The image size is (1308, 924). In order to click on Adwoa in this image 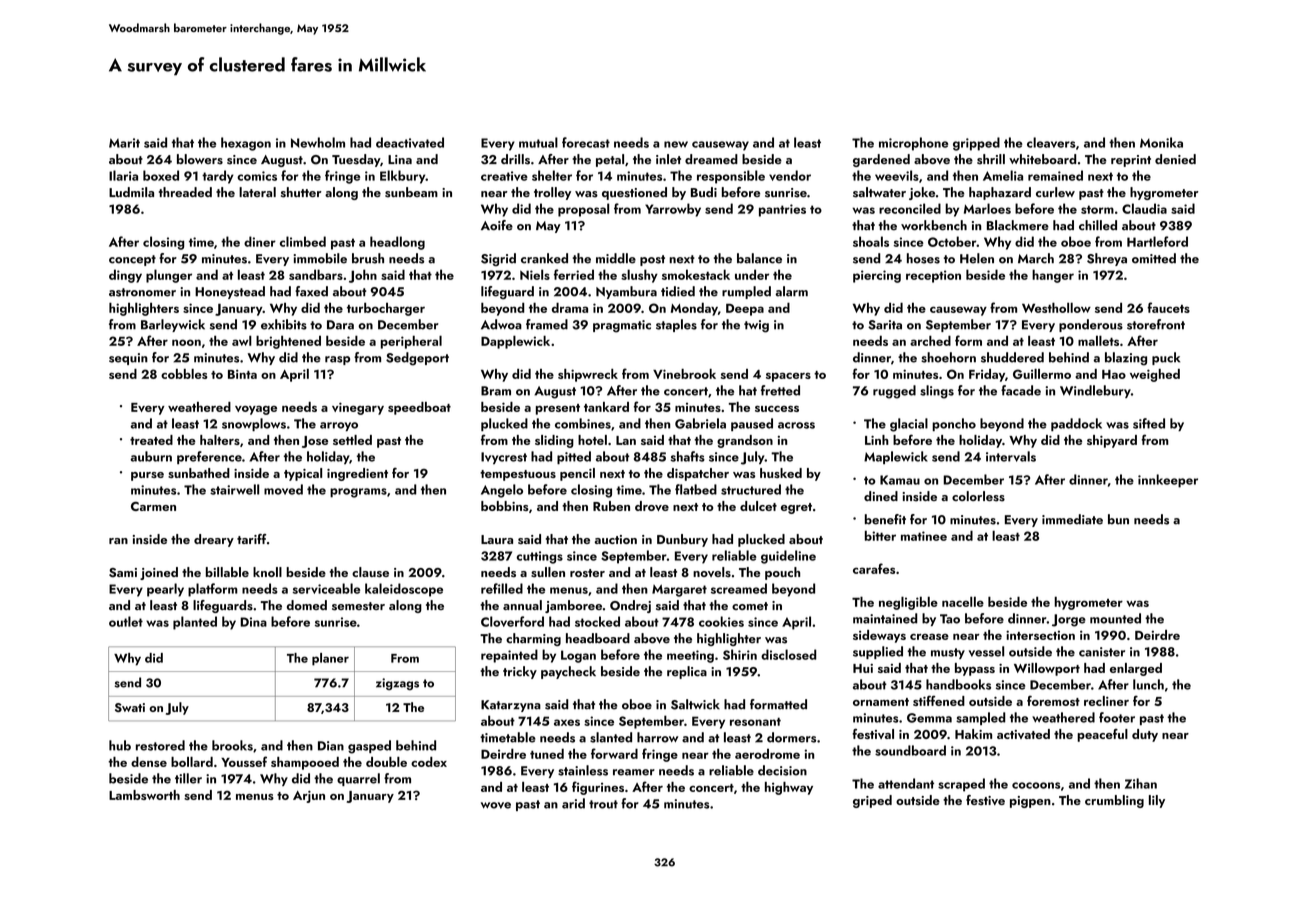, I will do `click(501, 324)`.
